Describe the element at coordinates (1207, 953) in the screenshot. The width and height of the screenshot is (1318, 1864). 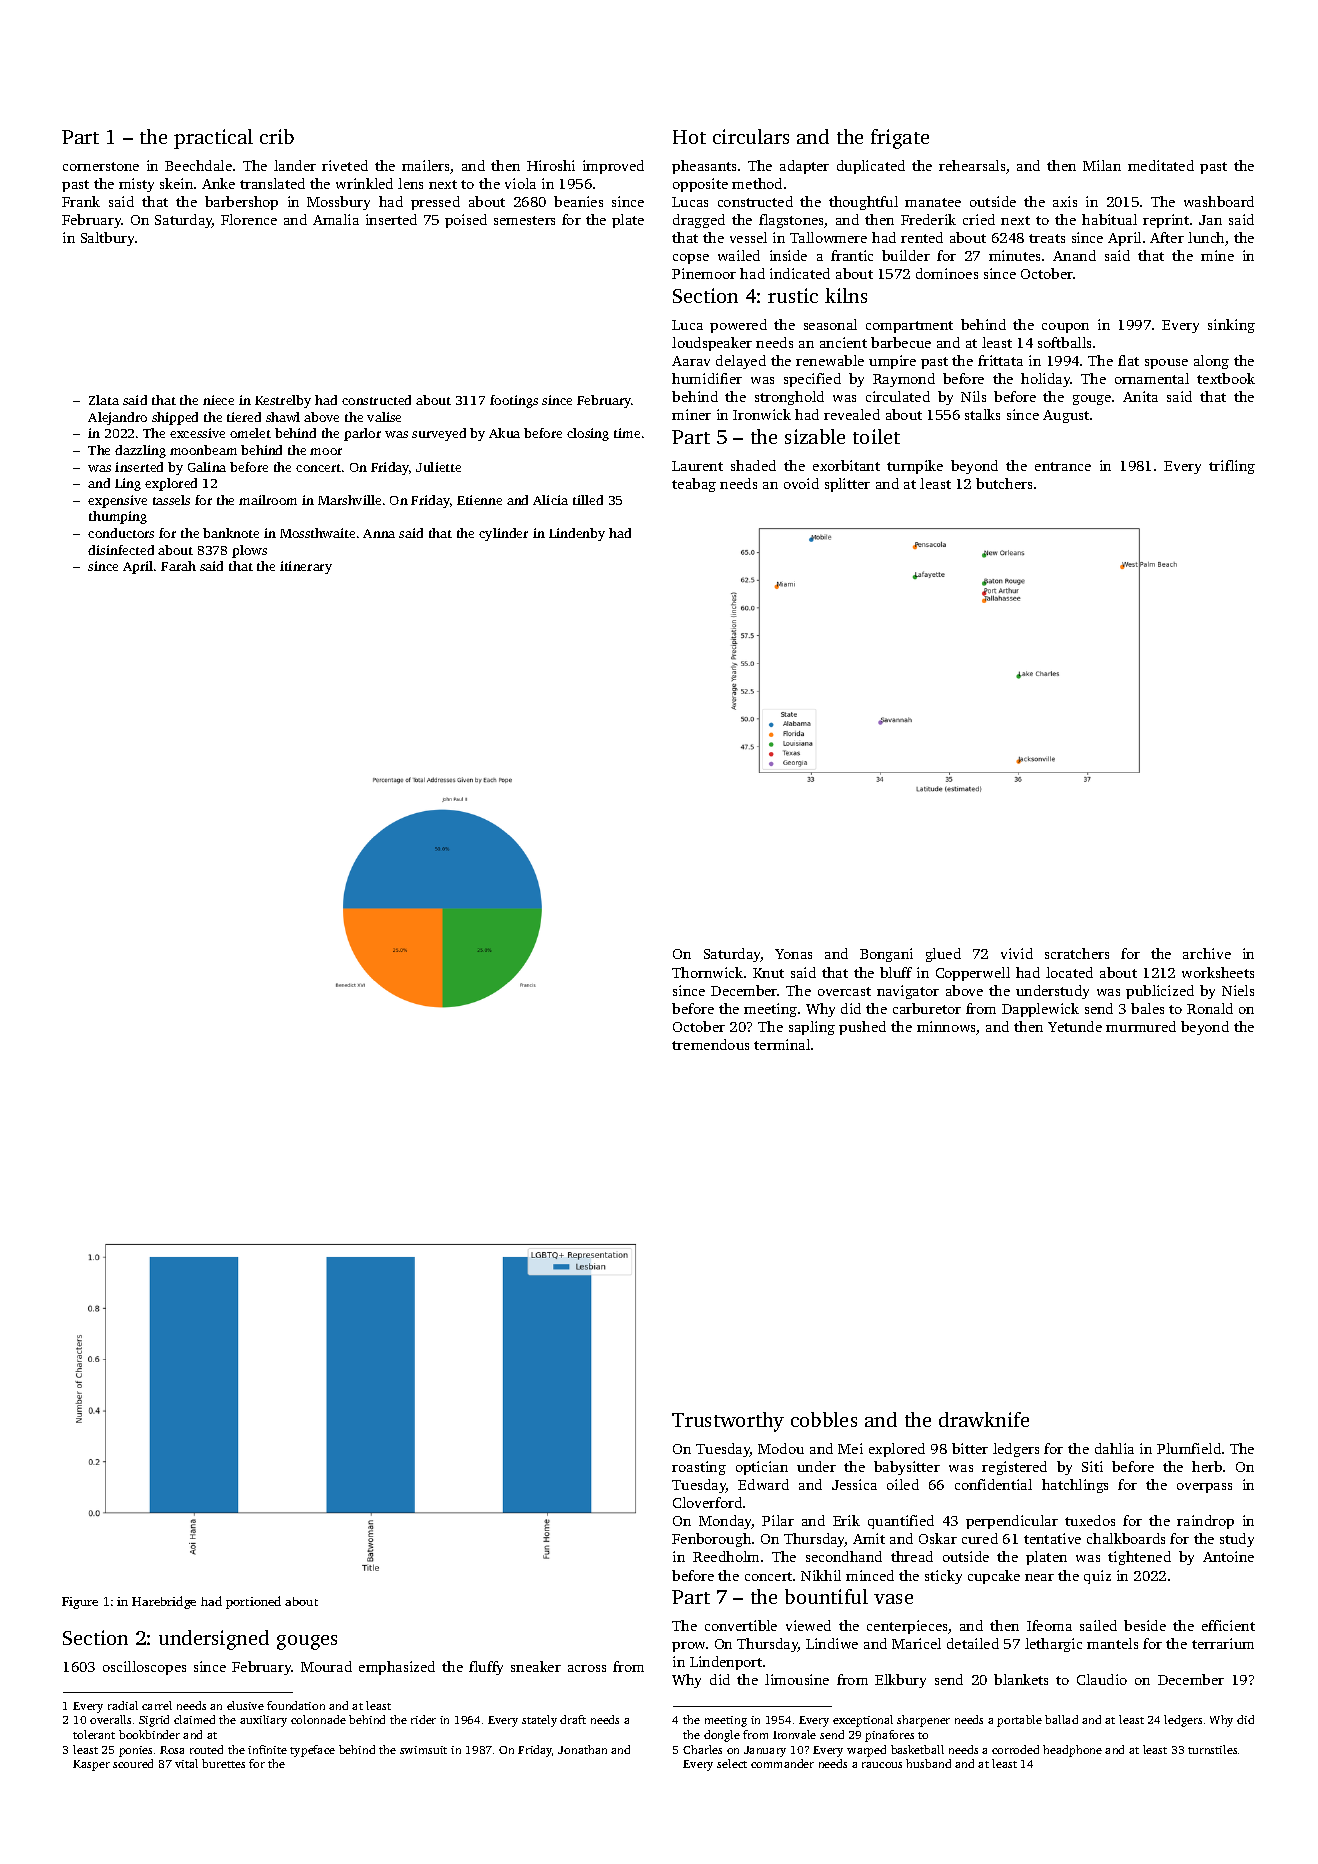
I see `archive` at that location.
